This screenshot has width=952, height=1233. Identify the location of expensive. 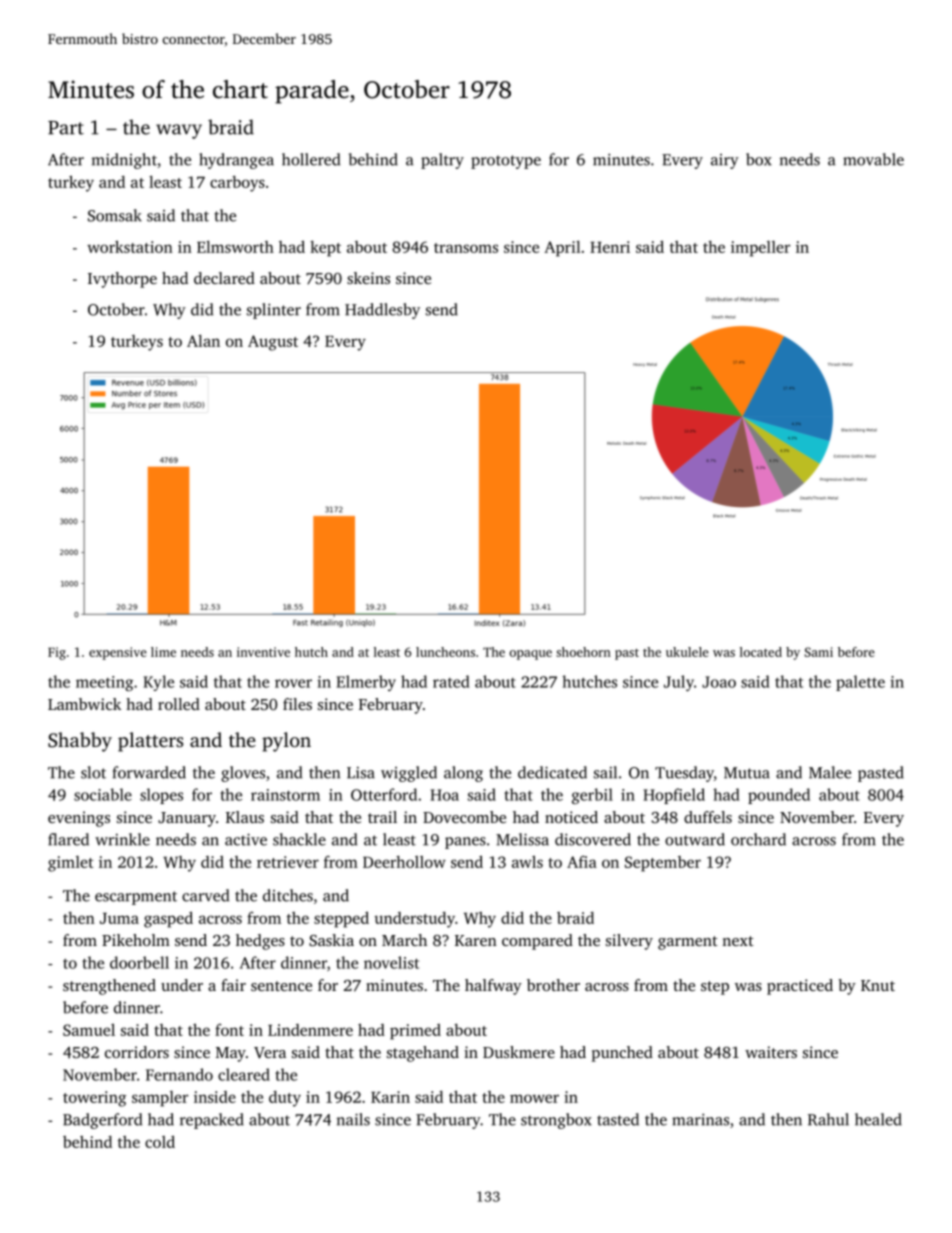
(118, 653).
